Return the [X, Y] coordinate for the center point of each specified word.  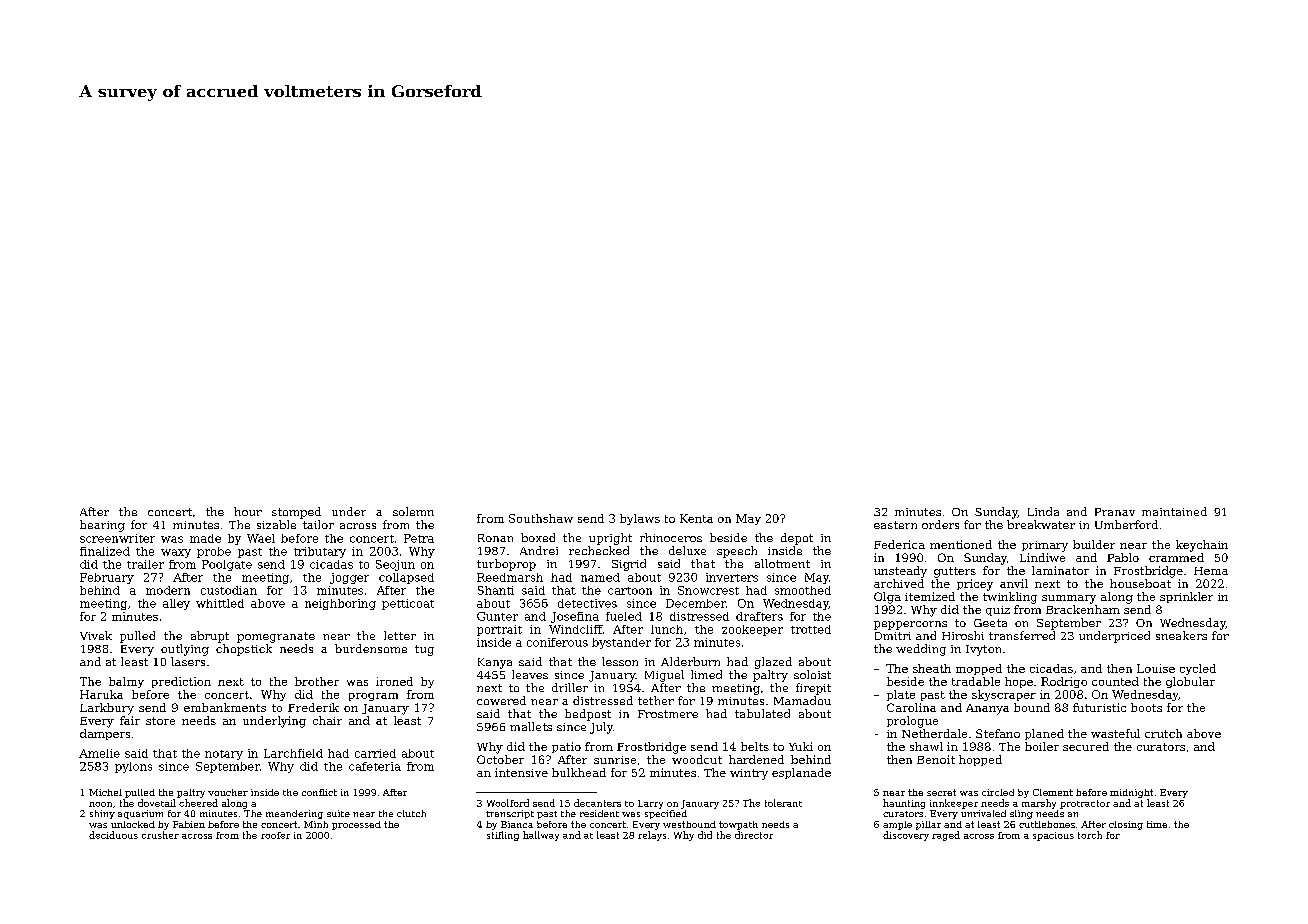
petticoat [408, 604]
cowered [501, 700]
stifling [503, 836]
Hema [1211, 571]
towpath [738, 825]
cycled [1198, 669]
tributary [320, 552]
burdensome [371, 648]
